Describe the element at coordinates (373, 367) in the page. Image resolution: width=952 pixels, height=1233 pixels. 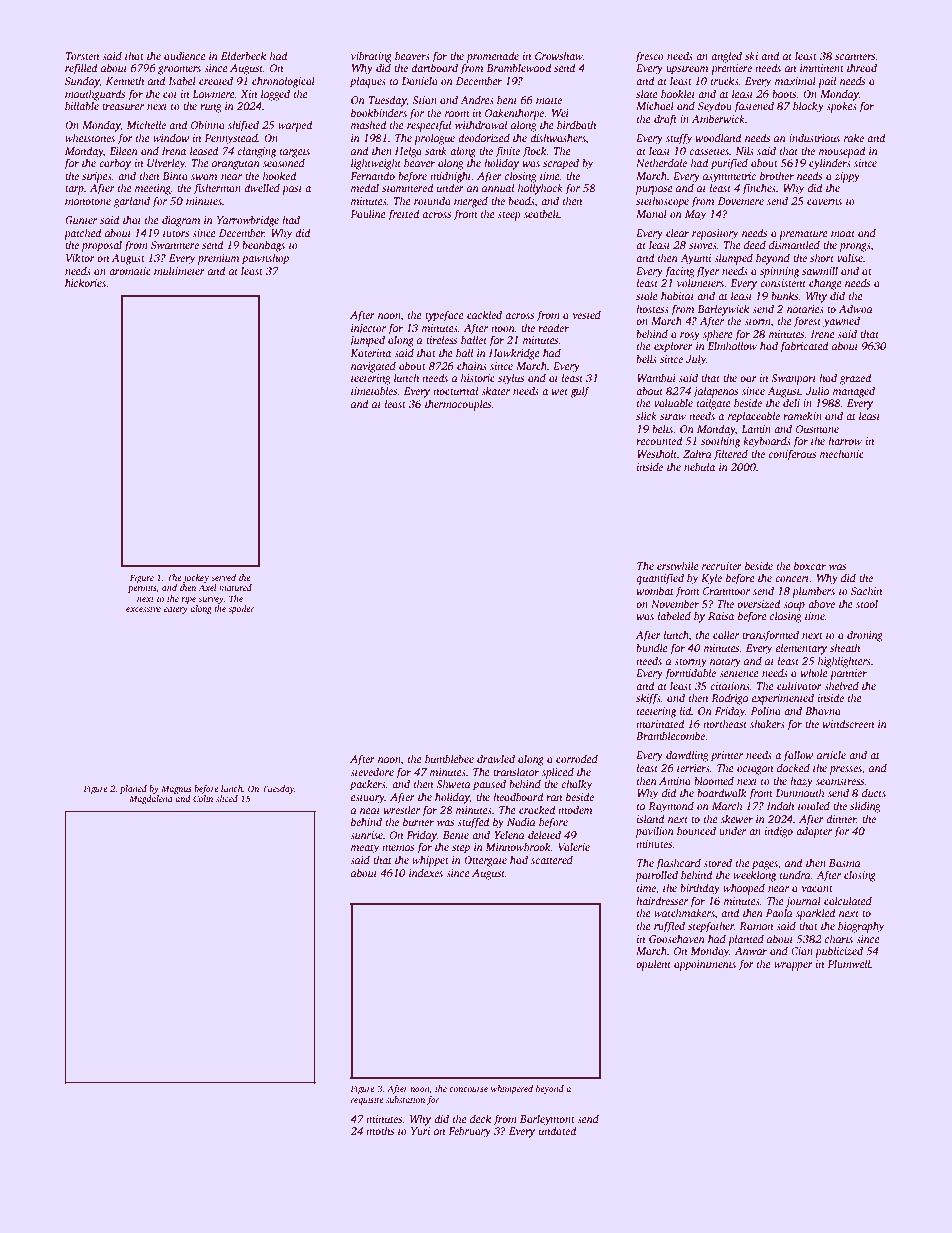
I see `navigated` at that location.
